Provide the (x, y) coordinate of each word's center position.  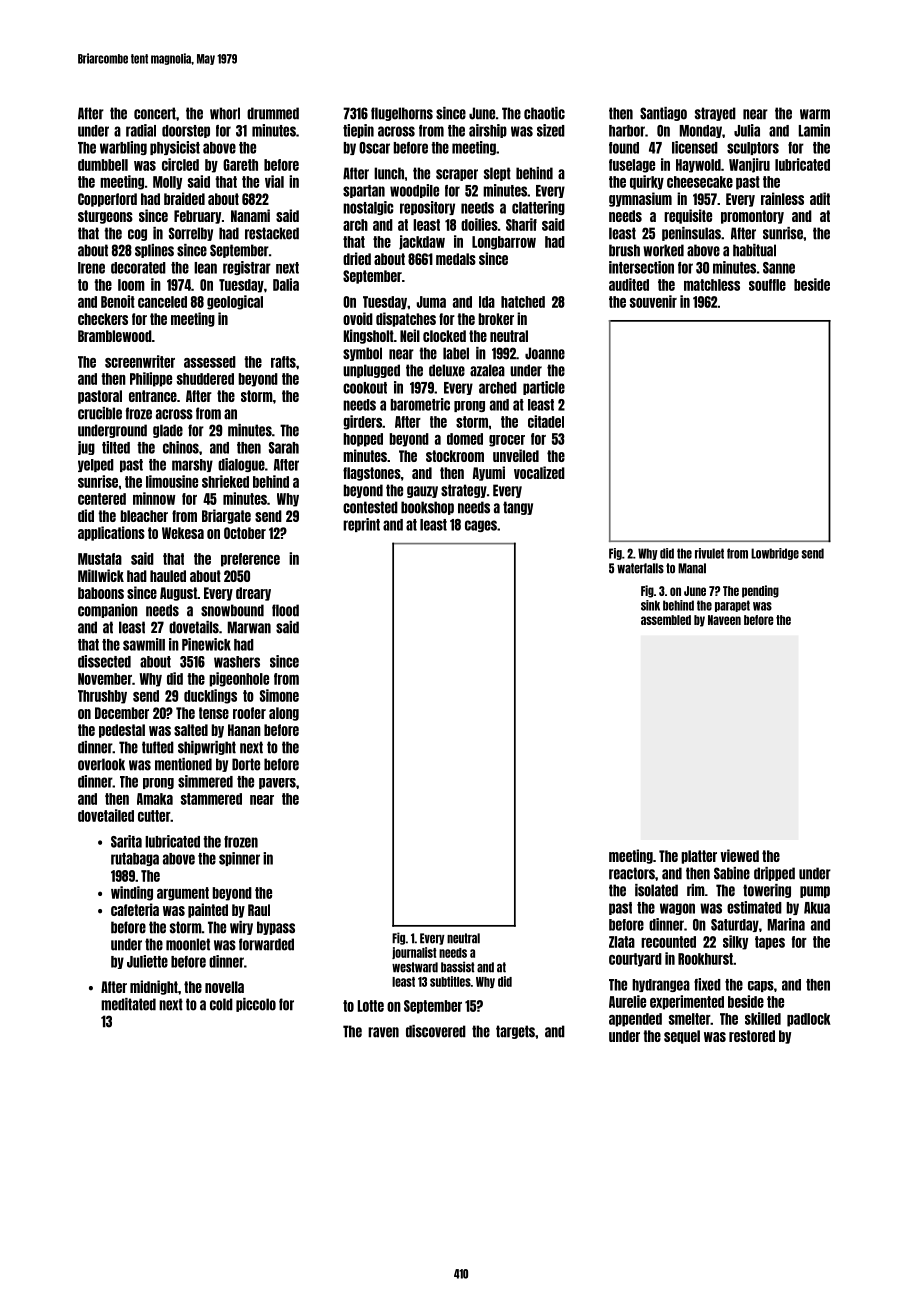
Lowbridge (775, 554)
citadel (546, 421)
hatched (523, 302)
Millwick (101, 575)
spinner (239, 859)
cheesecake (700, 182)
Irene (91, 268)
